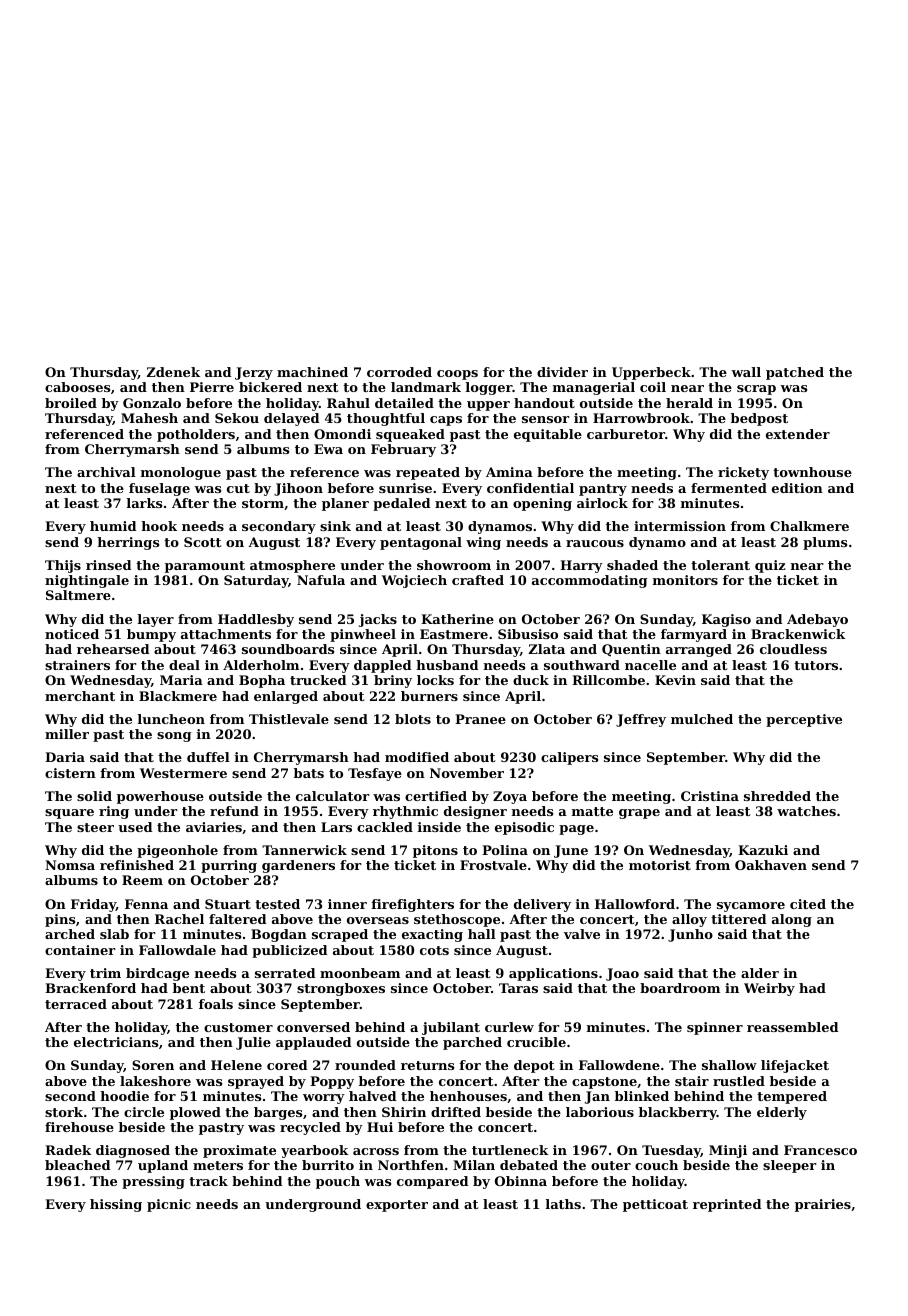  Describe the element at coordinates (804, 720) in the screenshot. I see `perceptive` at that location.
